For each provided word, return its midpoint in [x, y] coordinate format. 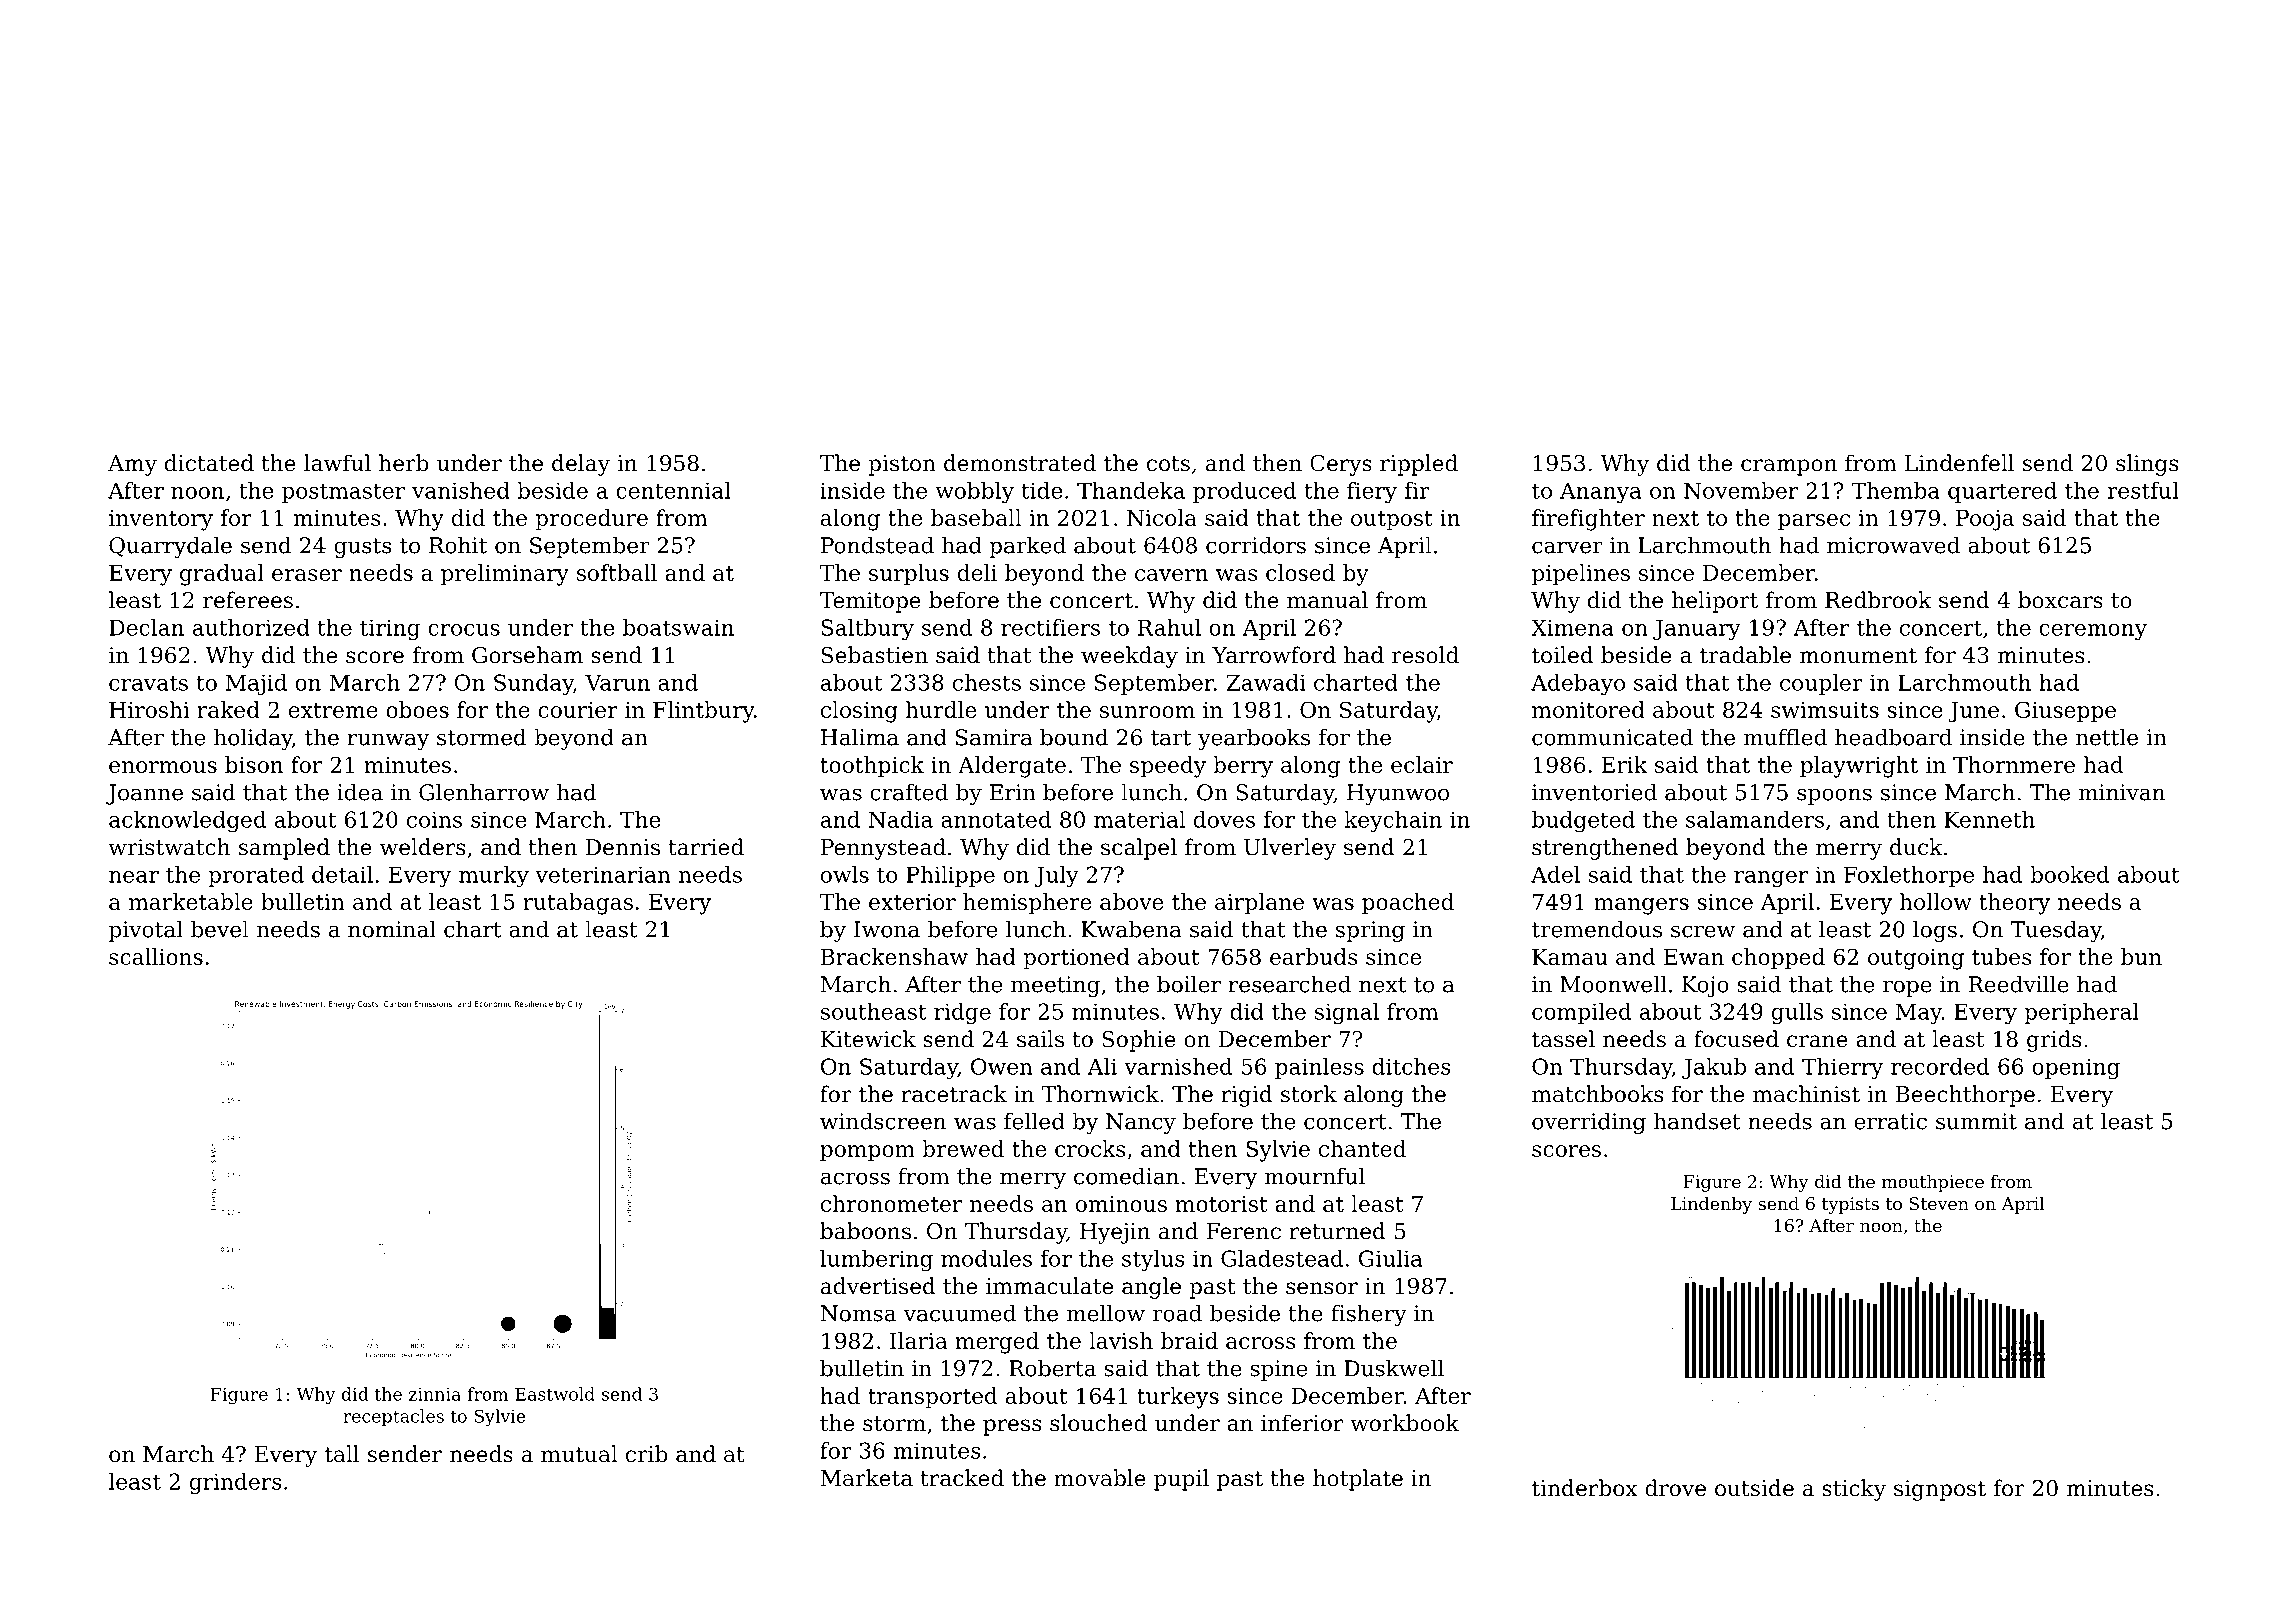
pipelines [1581, 575]
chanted [1362, 1148]
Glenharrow [484, 792]
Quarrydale [170, 547]
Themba [1895, 490]
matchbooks [1597, 1094]
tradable [1745, 655]
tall [342, 1454]
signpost [1940, 1490]
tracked [962, 1478]
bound [1074, 737]
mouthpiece [1933, 1183]
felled [1034, 1121]
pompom [867, 1153]
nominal [392, 929]
